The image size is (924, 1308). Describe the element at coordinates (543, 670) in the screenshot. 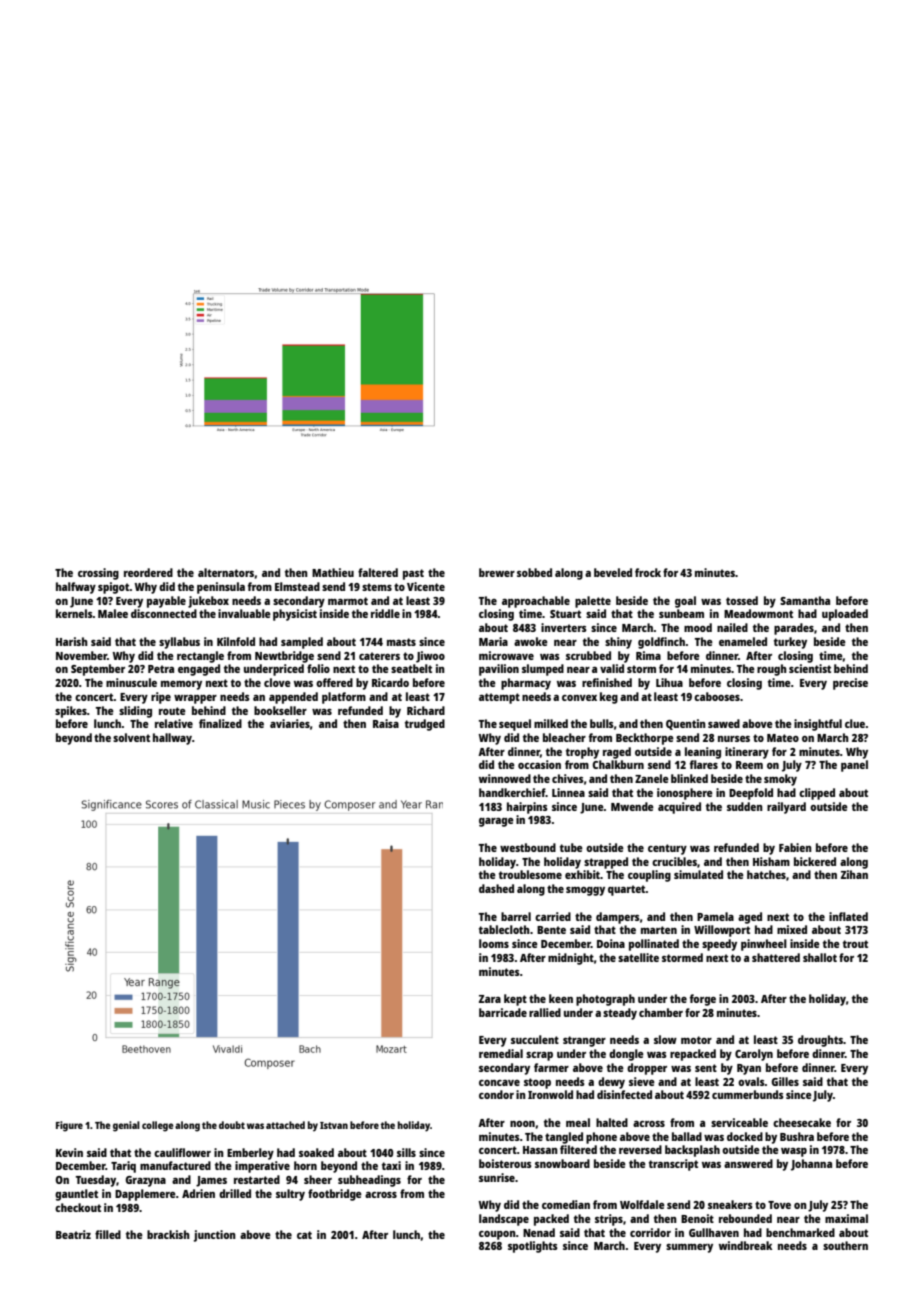

I see `slumped` at that location.
